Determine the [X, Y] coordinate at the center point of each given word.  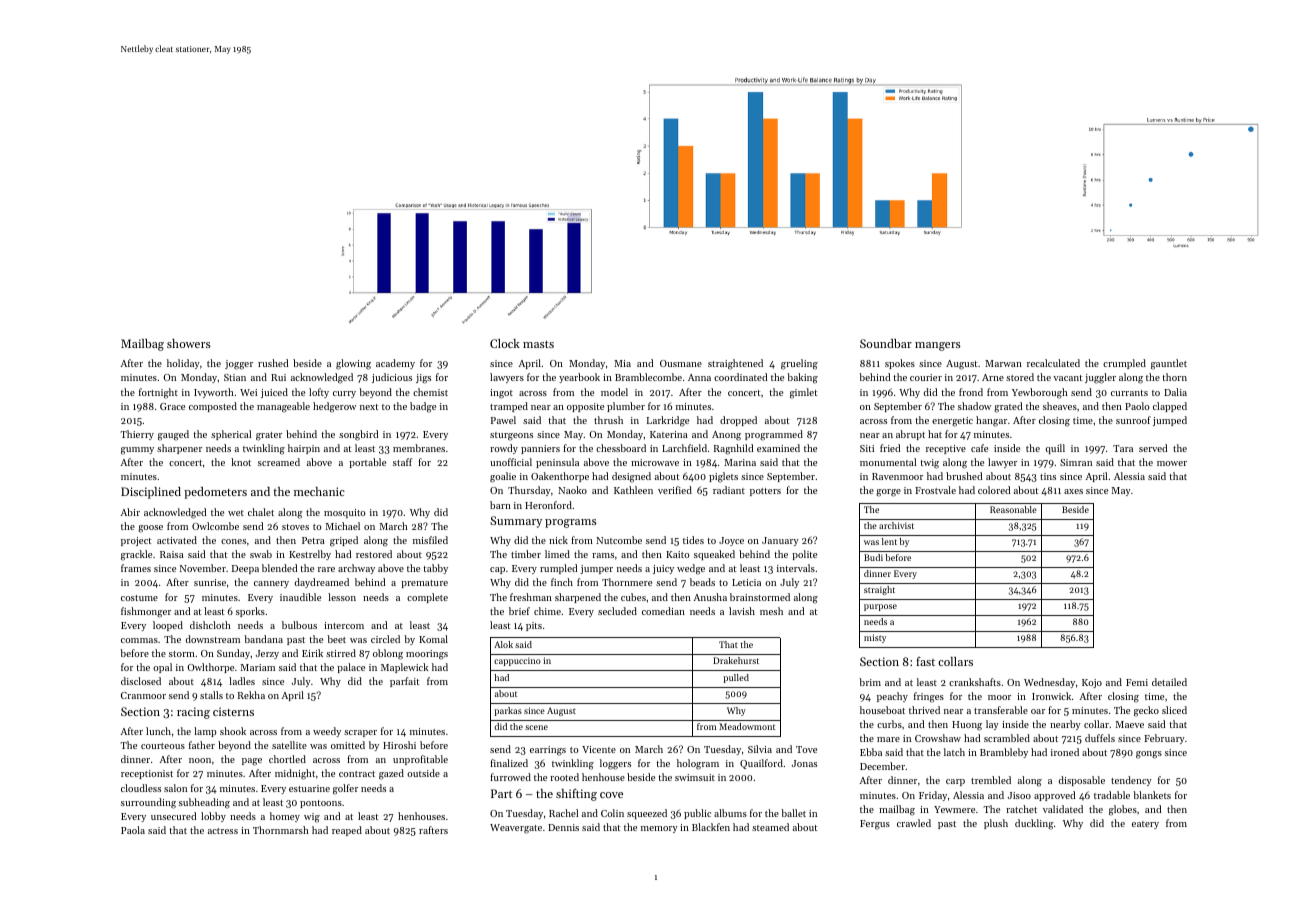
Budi [873, 557]
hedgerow [334, 407]
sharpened [578, 598]
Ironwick [1051, 696]
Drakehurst [736, 660]
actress [223, 831]
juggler [1100, 378]
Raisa [172, 554]
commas [139, 640]
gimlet [803, 393]
